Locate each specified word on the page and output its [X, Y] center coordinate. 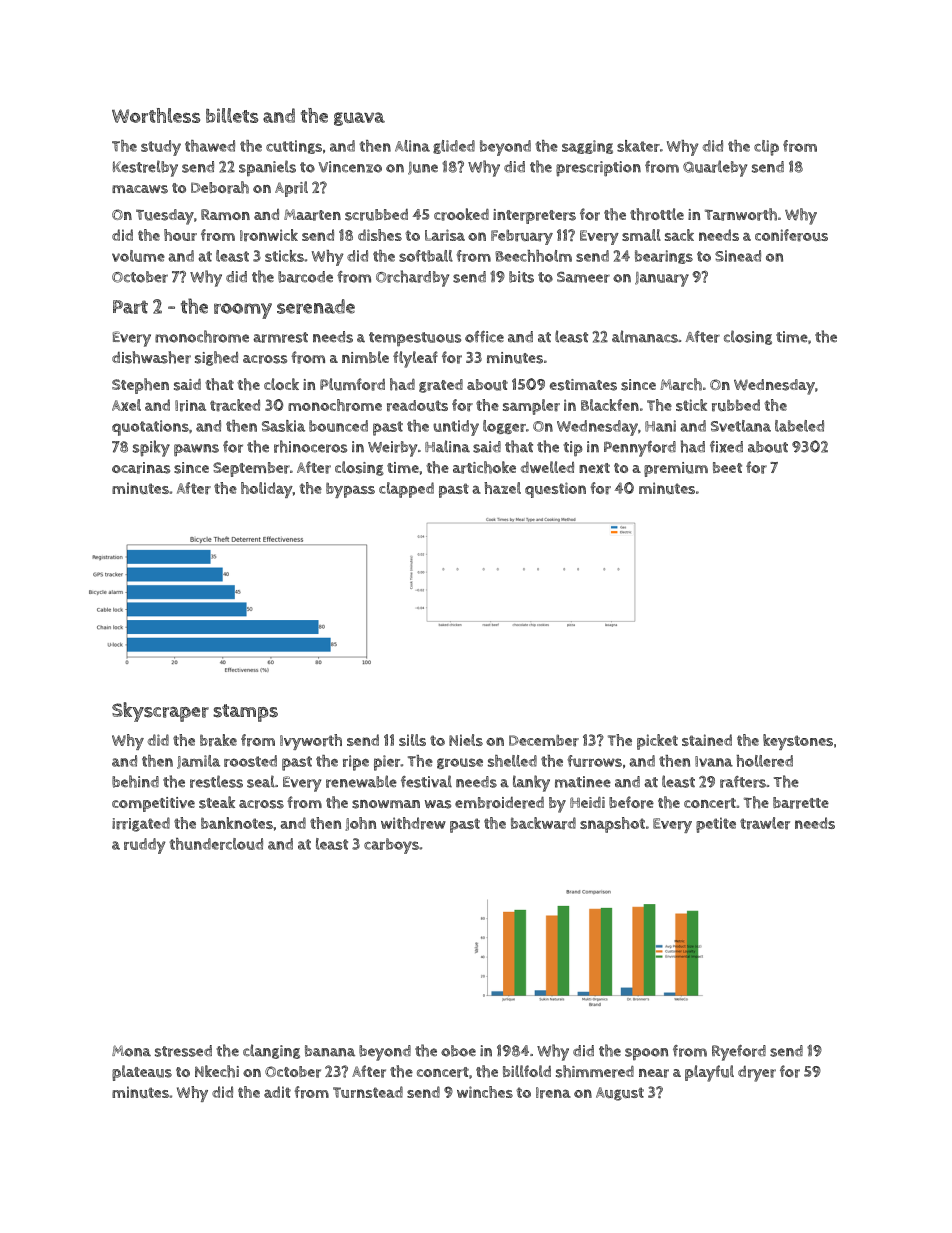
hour [180, 235]
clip [766, 148]
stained [707, 740]
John [360, 824]
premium [676, 469]
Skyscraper [160, 712]
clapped [406, 490]
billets [232, 115]
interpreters [534, 216]
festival [426, 781]
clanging [271, 1051]
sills [412, 740]
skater [638, 146]
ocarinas [141, 468]
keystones [798, 742]
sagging [587, 147]
